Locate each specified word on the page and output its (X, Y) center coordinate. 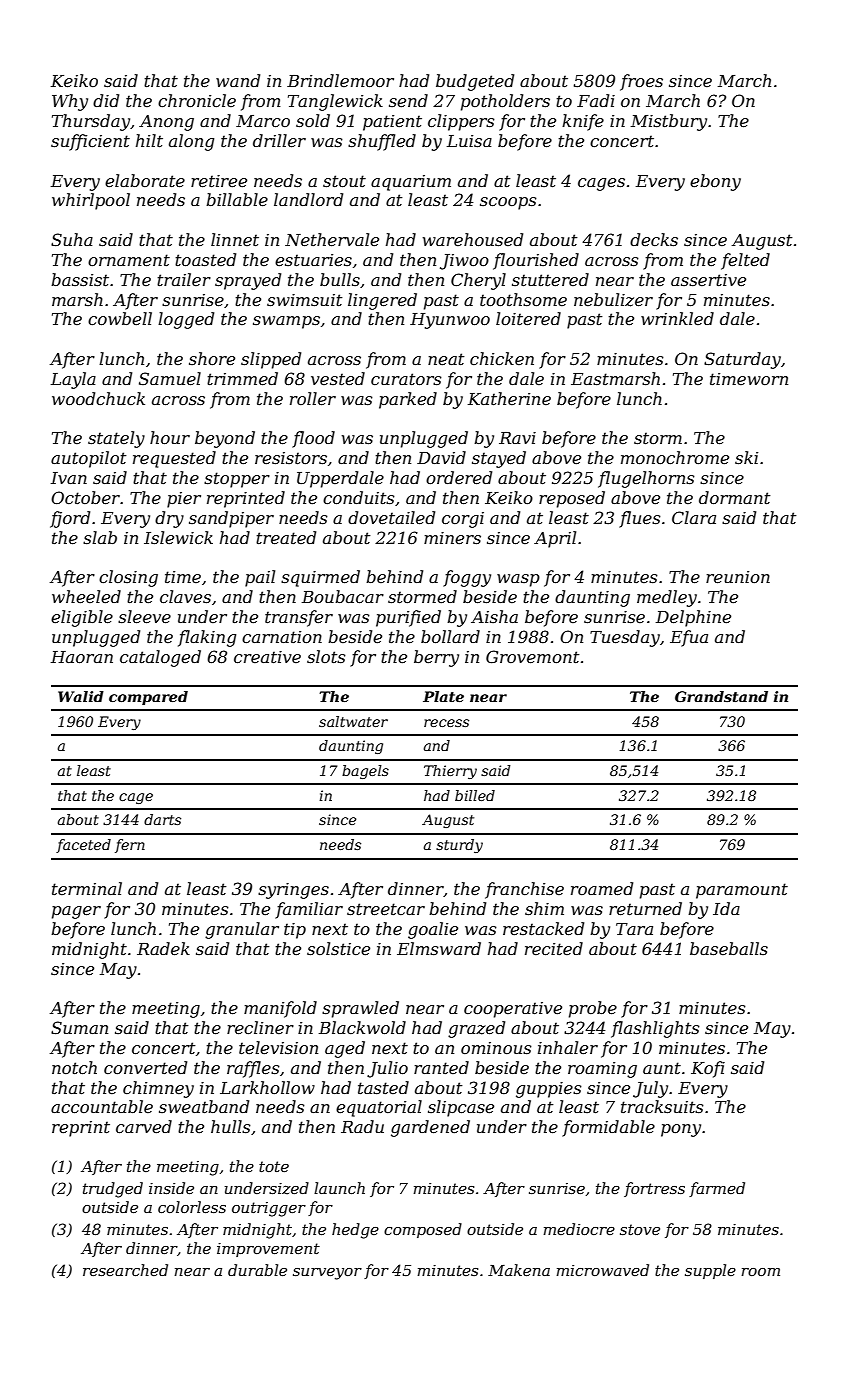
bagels (365, 772)
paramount (742, 891)
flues (640, 519)
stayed (499, 459)
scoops (508, 203)
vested (338, 378)
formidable (608, 1128)
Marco (263, 121)
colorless (192, 1207)
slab (100, 537)
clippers (461, 122)
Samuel (170, 378)
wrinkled (677, 318)
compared (148, 698)
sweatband (204, 1106)
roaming (602, 1070)
